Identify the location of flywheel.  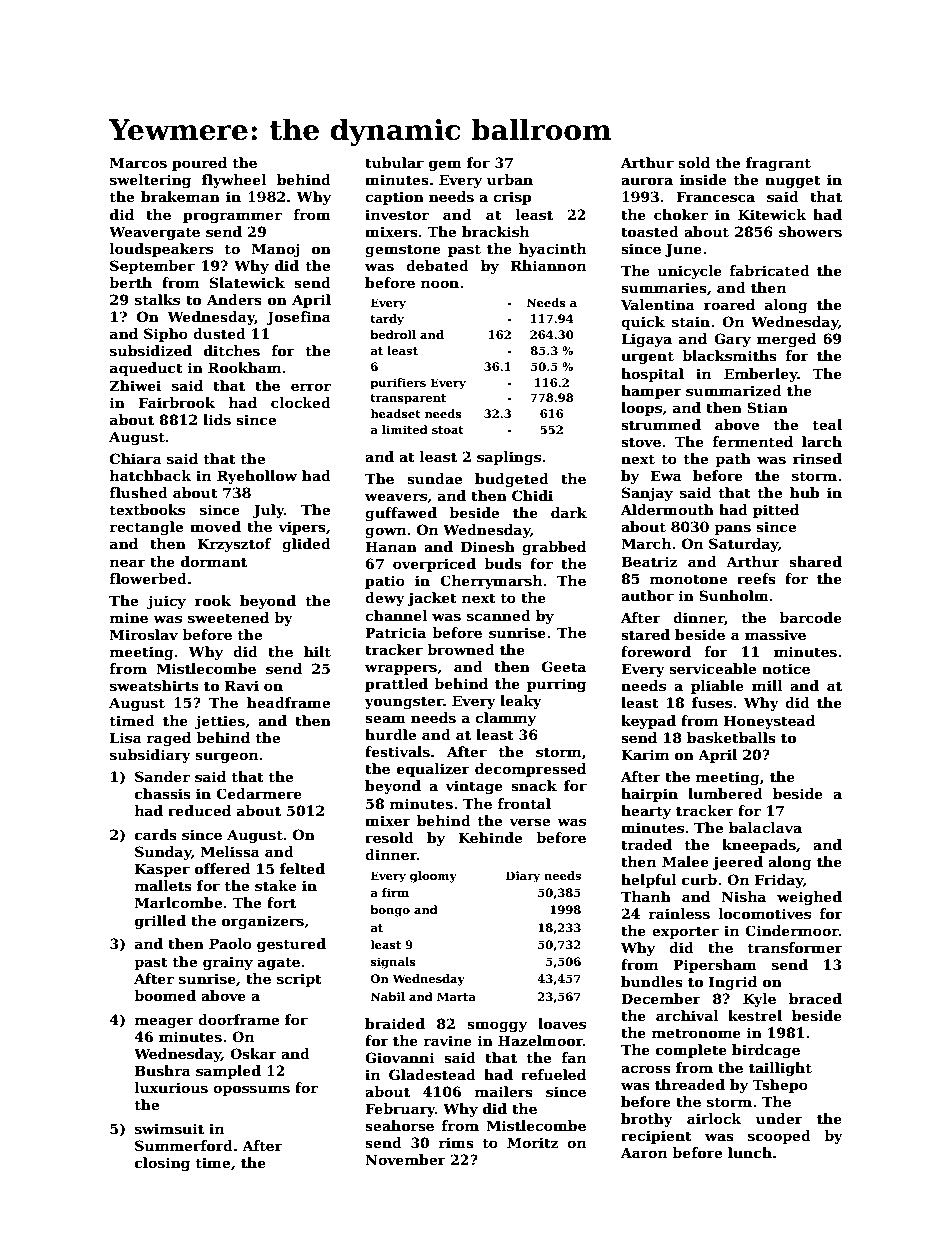
(234, 181).
